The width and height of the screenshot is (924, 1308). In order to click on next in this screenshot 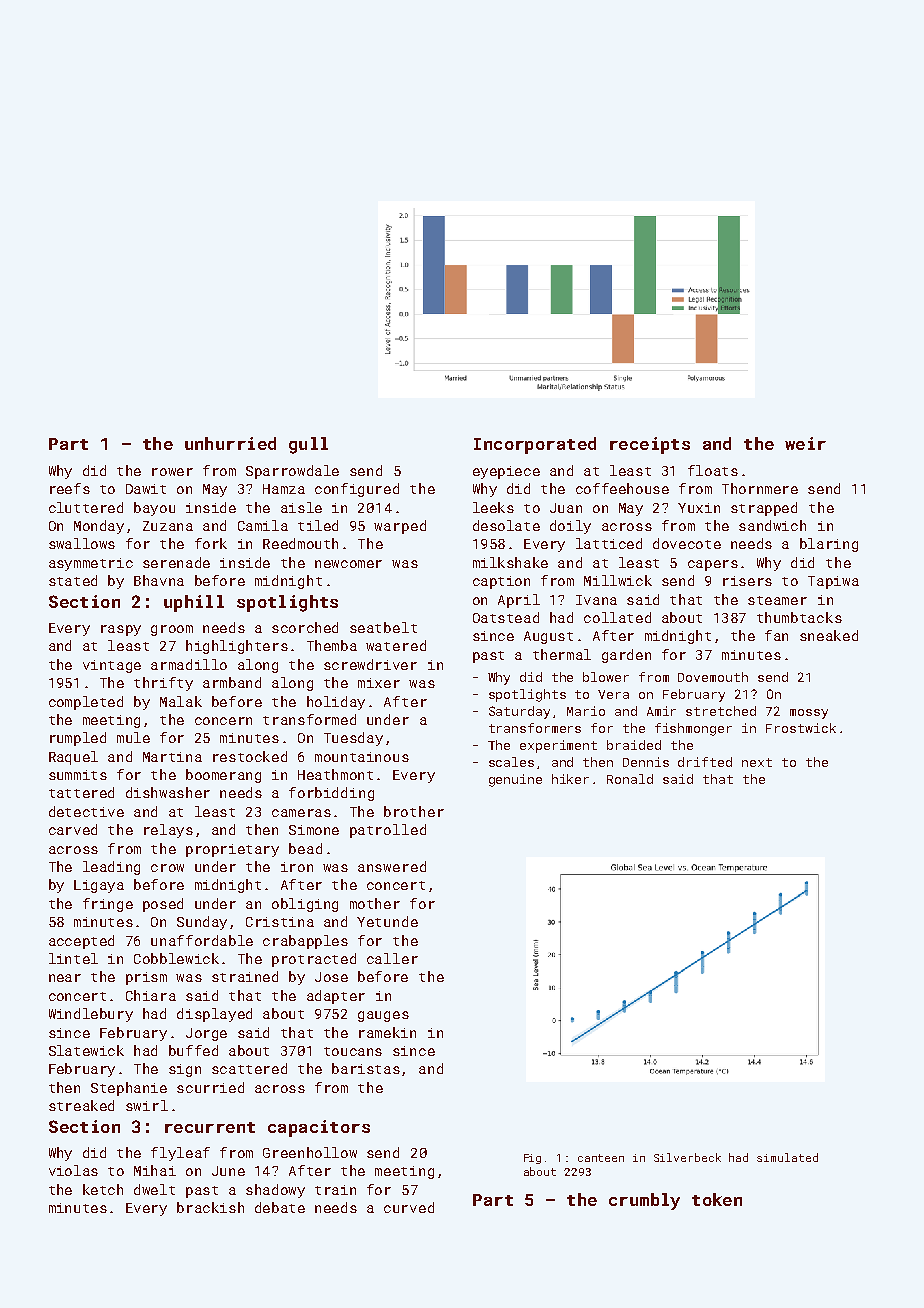, I will do `click(757, 762)`.
